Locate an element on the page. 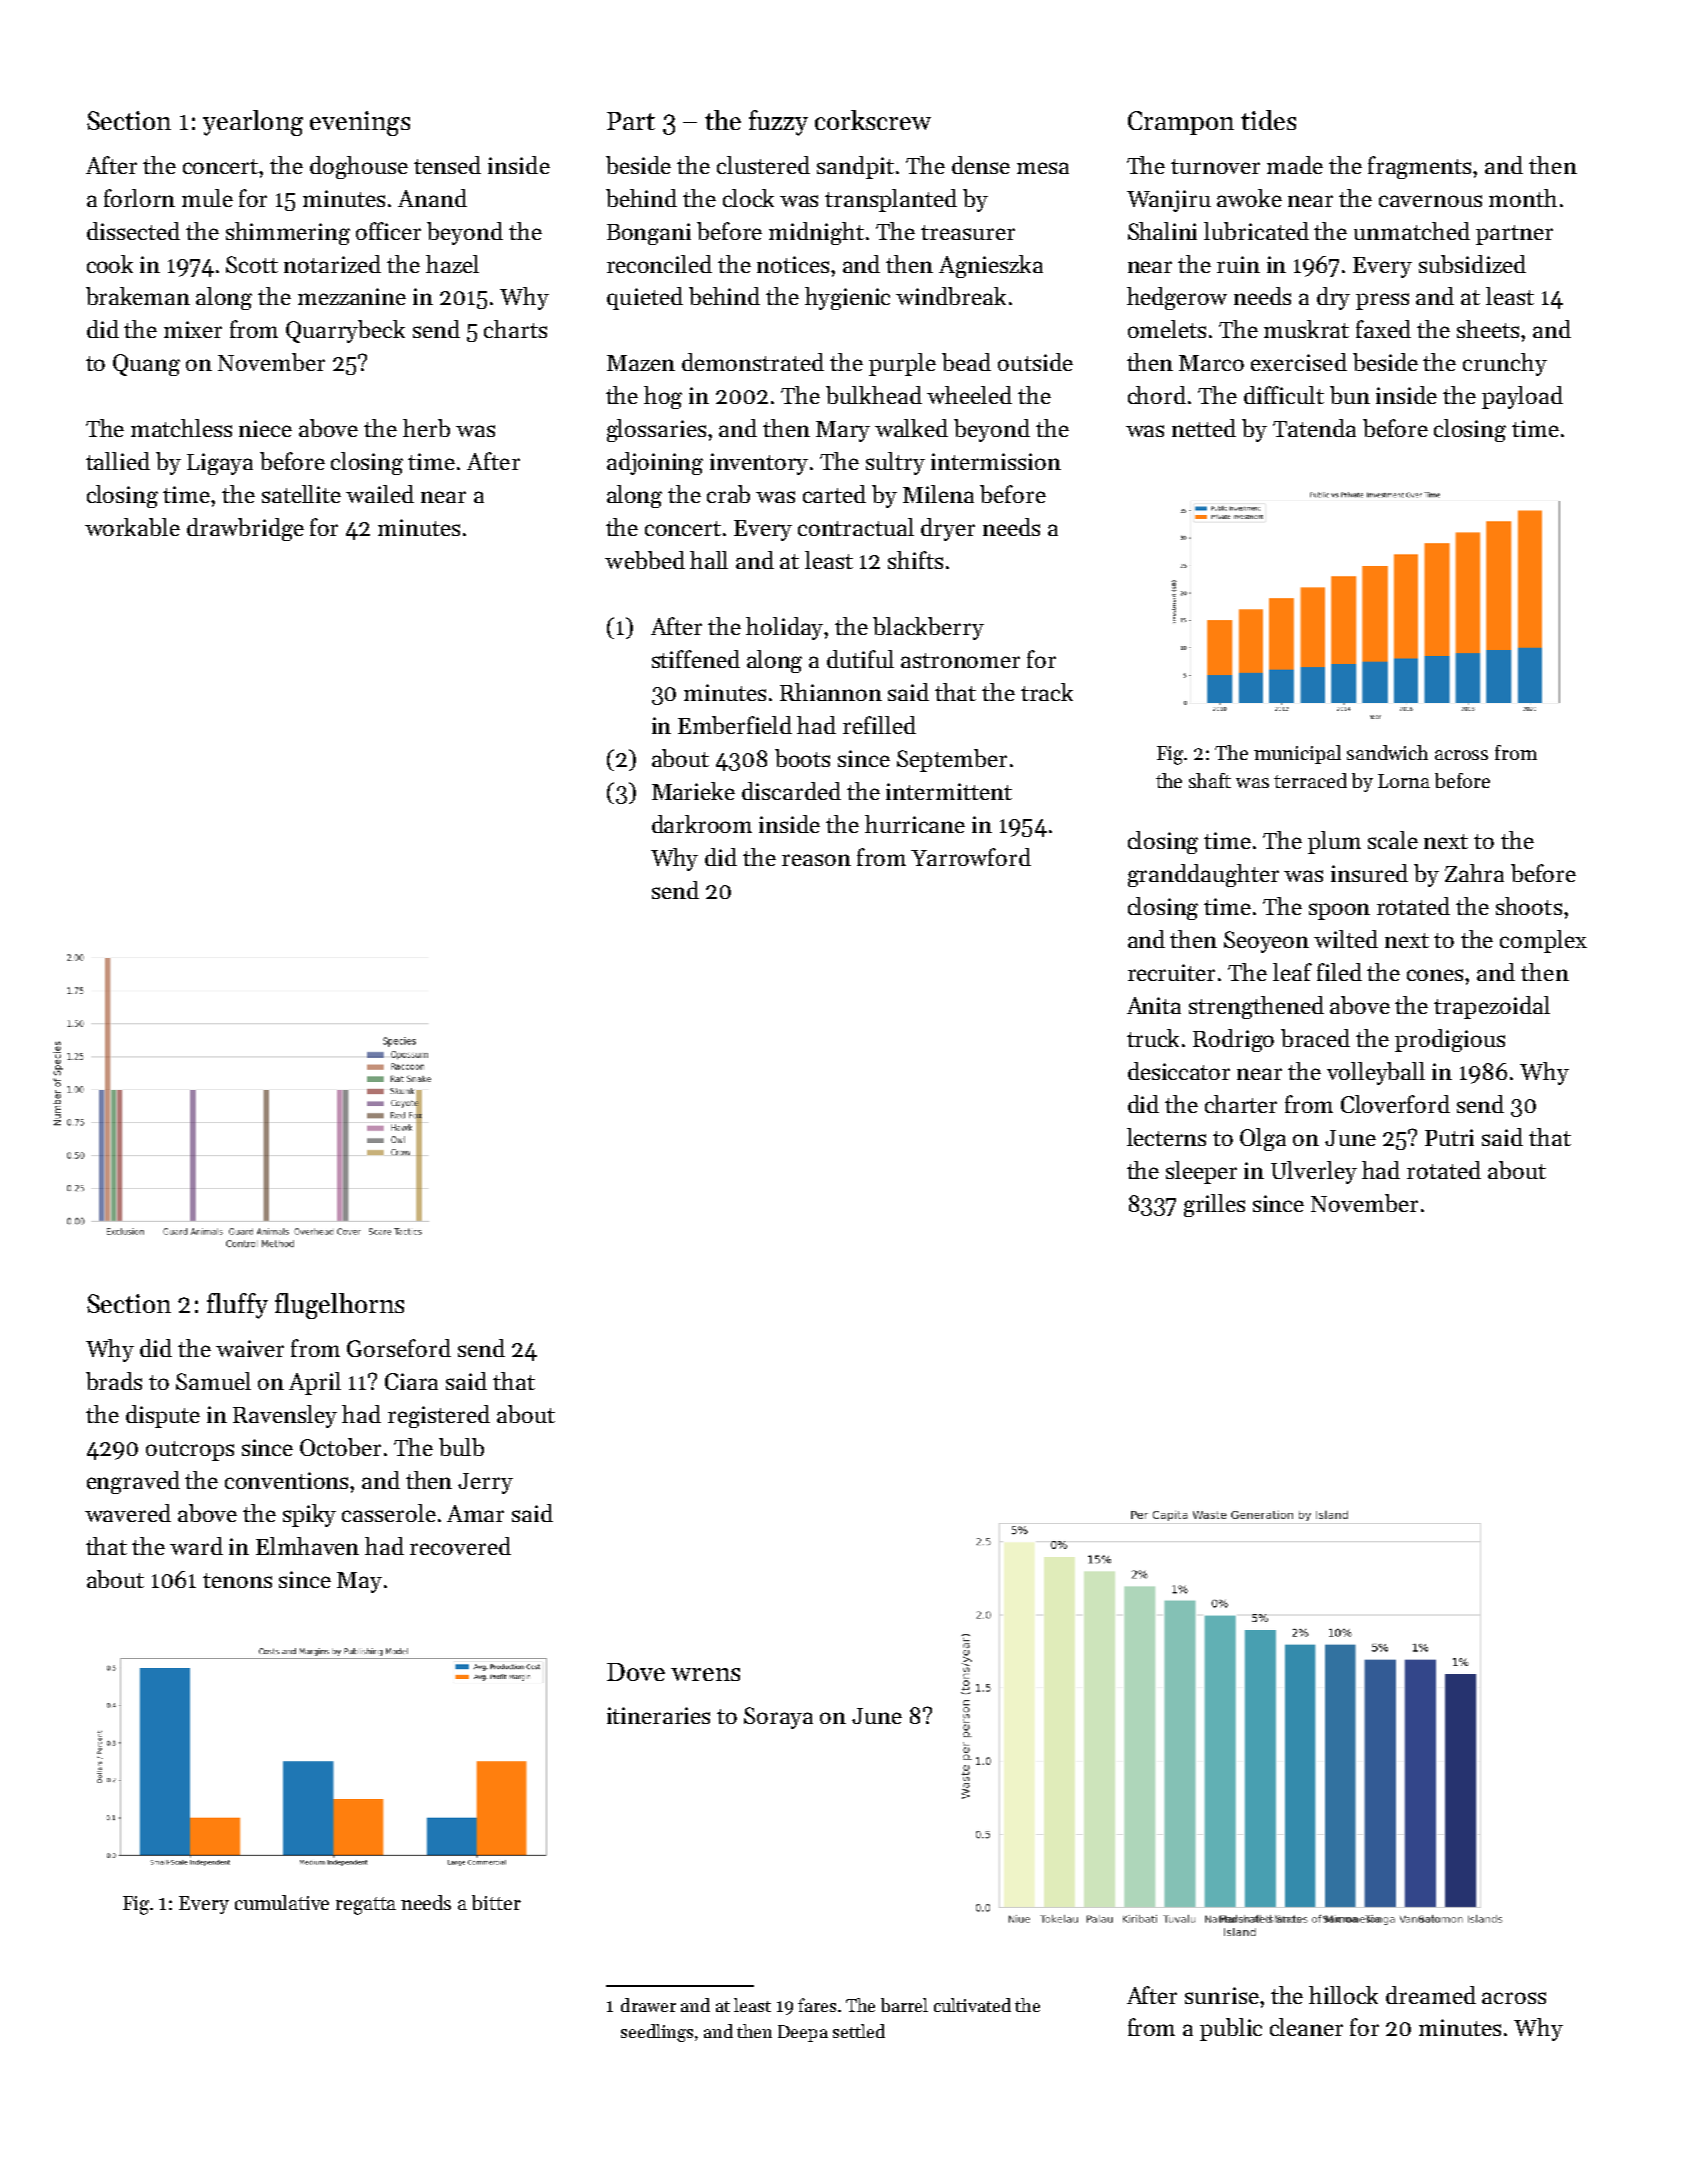 This page has width=1683, height=2178. seedlings is located at coordinates (657, 2033).
